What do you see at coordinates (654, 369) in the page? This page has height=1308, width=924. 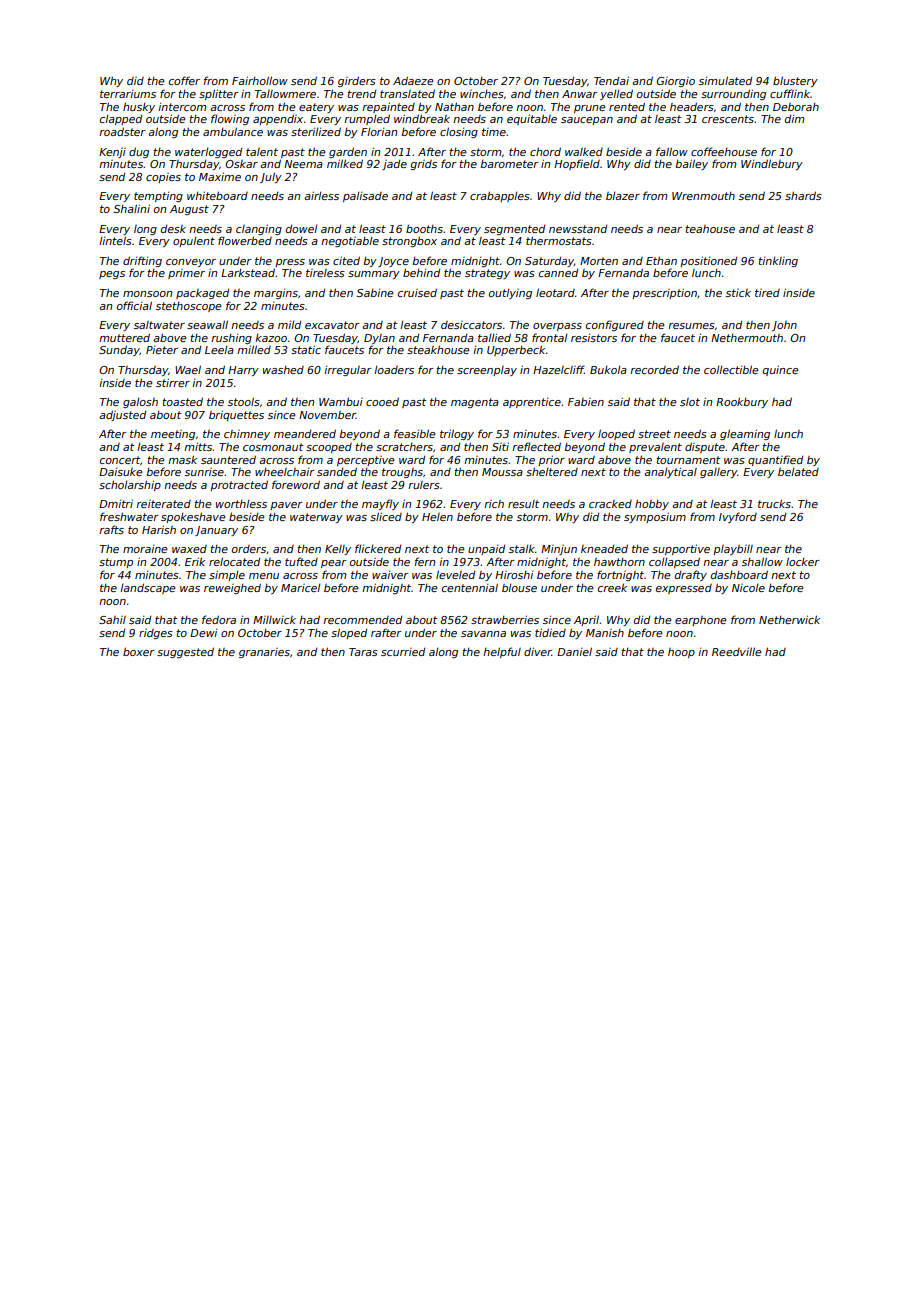 I see `recorded` at bounding box center [654, 369].
